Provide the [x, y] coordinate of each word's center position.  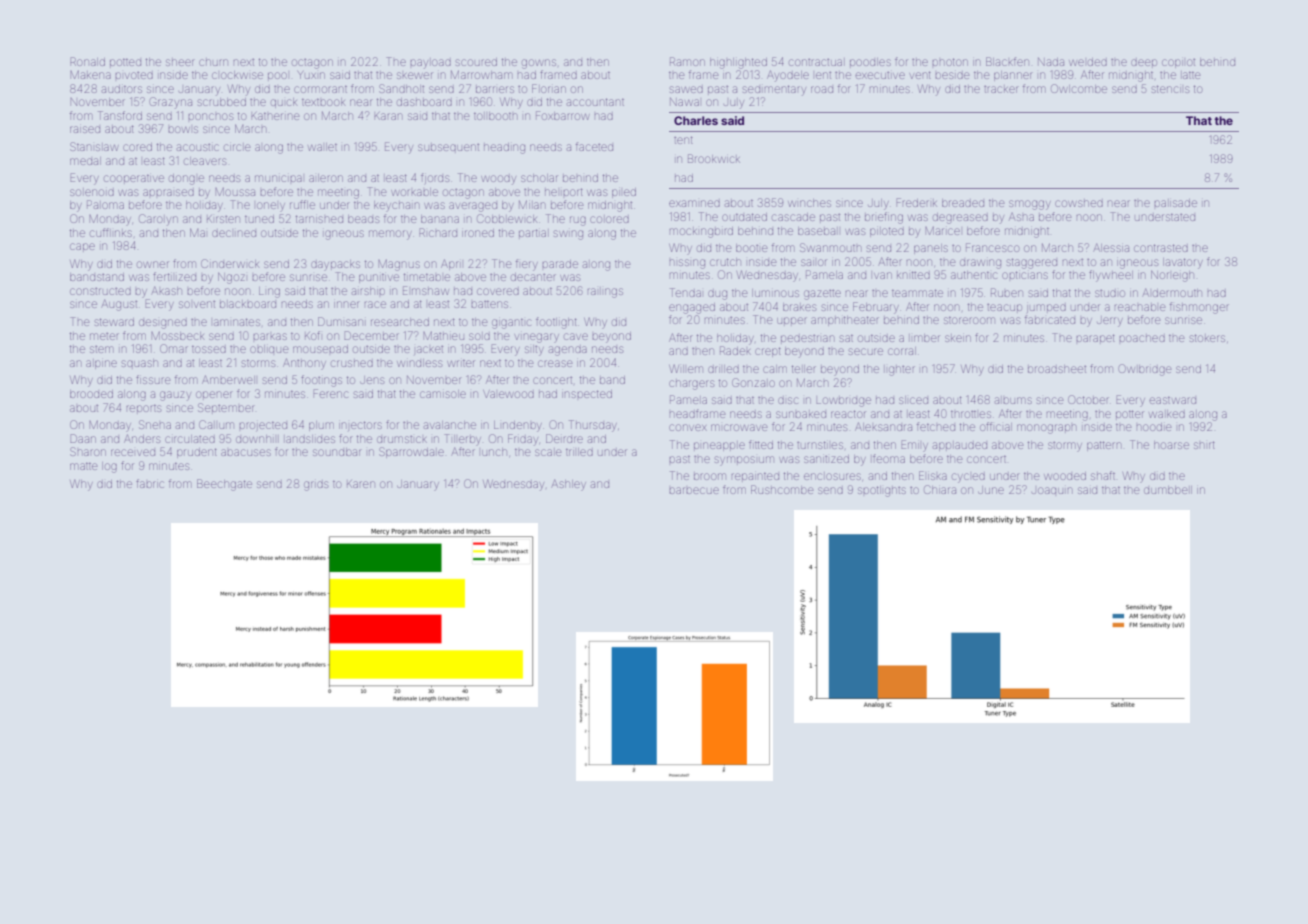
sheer [179, 62]
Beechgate [224, 485]
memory [390, 235]
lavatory [1183, 263]
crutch [725, 262]
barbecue [694, 490]
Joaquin [1051, 490]
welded [1088, 62]
